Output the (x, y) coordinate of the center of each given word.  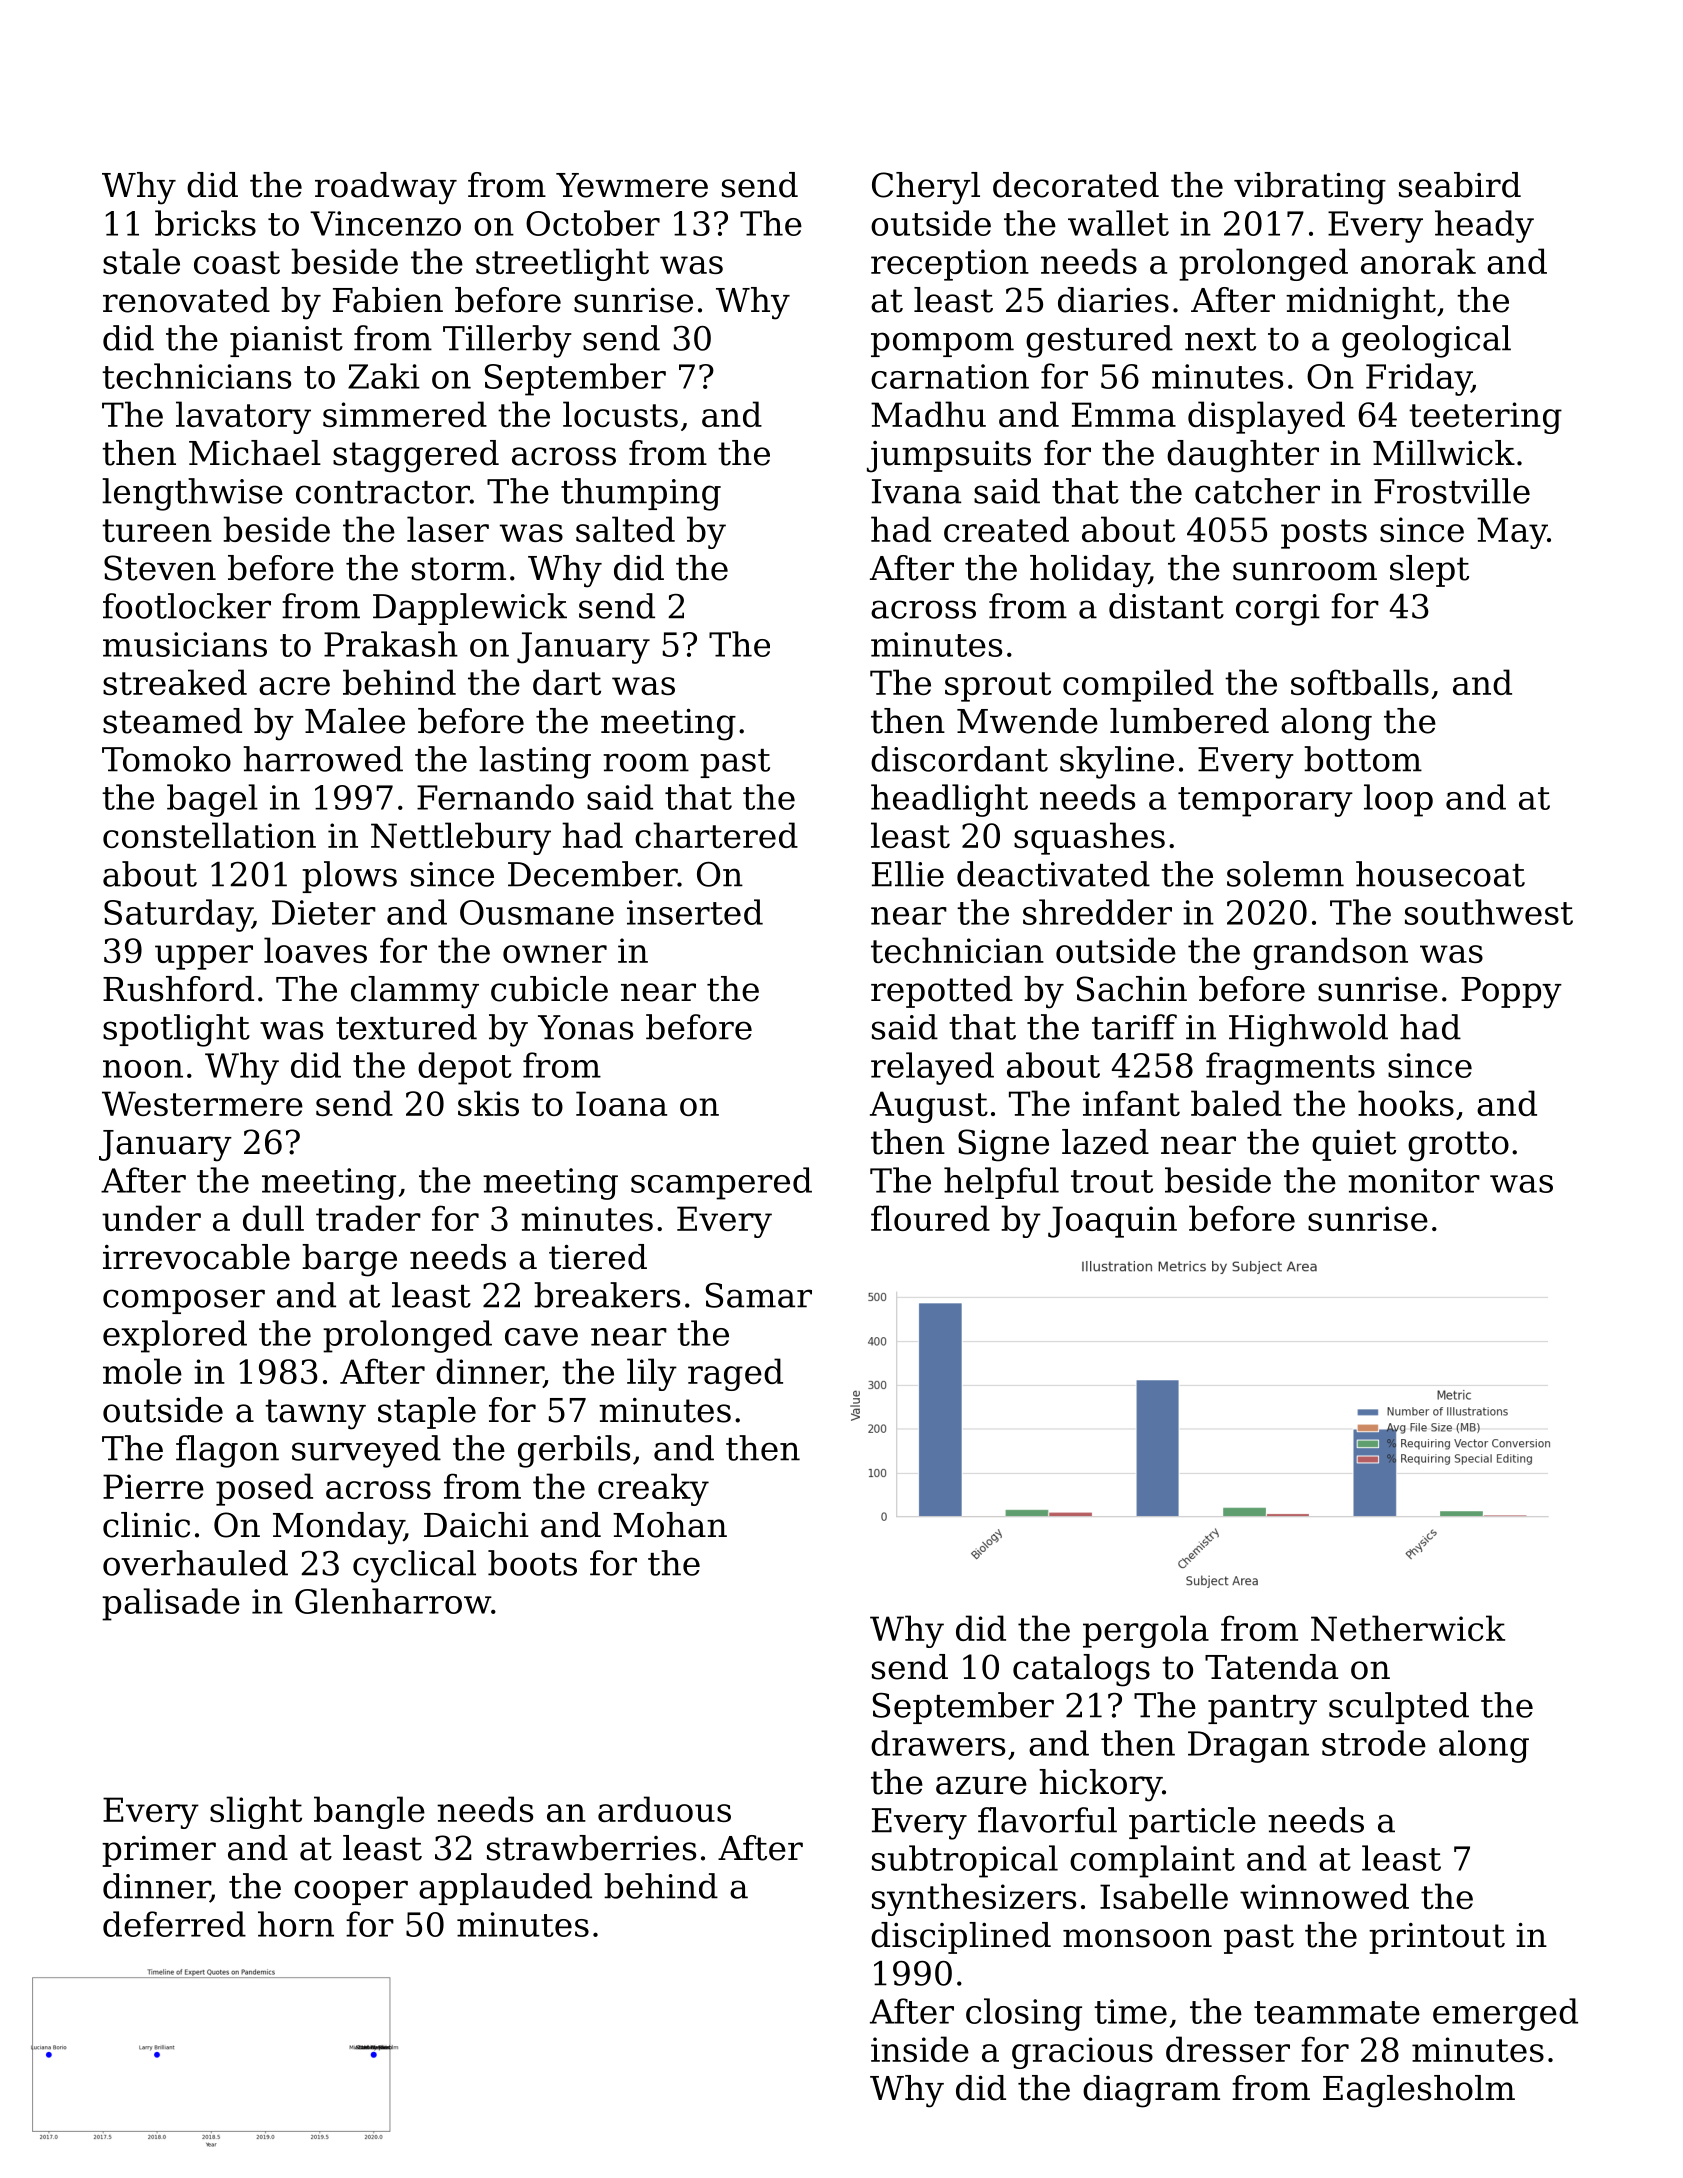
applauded (505, 1889)
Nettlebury (461, 838)
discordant (959, 759)
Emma (1124, 414)
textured (406, 1027)
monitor (1414, 1180)
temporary (1265, 802)
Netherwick (1408, 1628)
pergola (1146, 1631)
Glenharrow (393, 1601)
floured (930, 1218)
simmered (405, 414)
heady (1484, 226)
